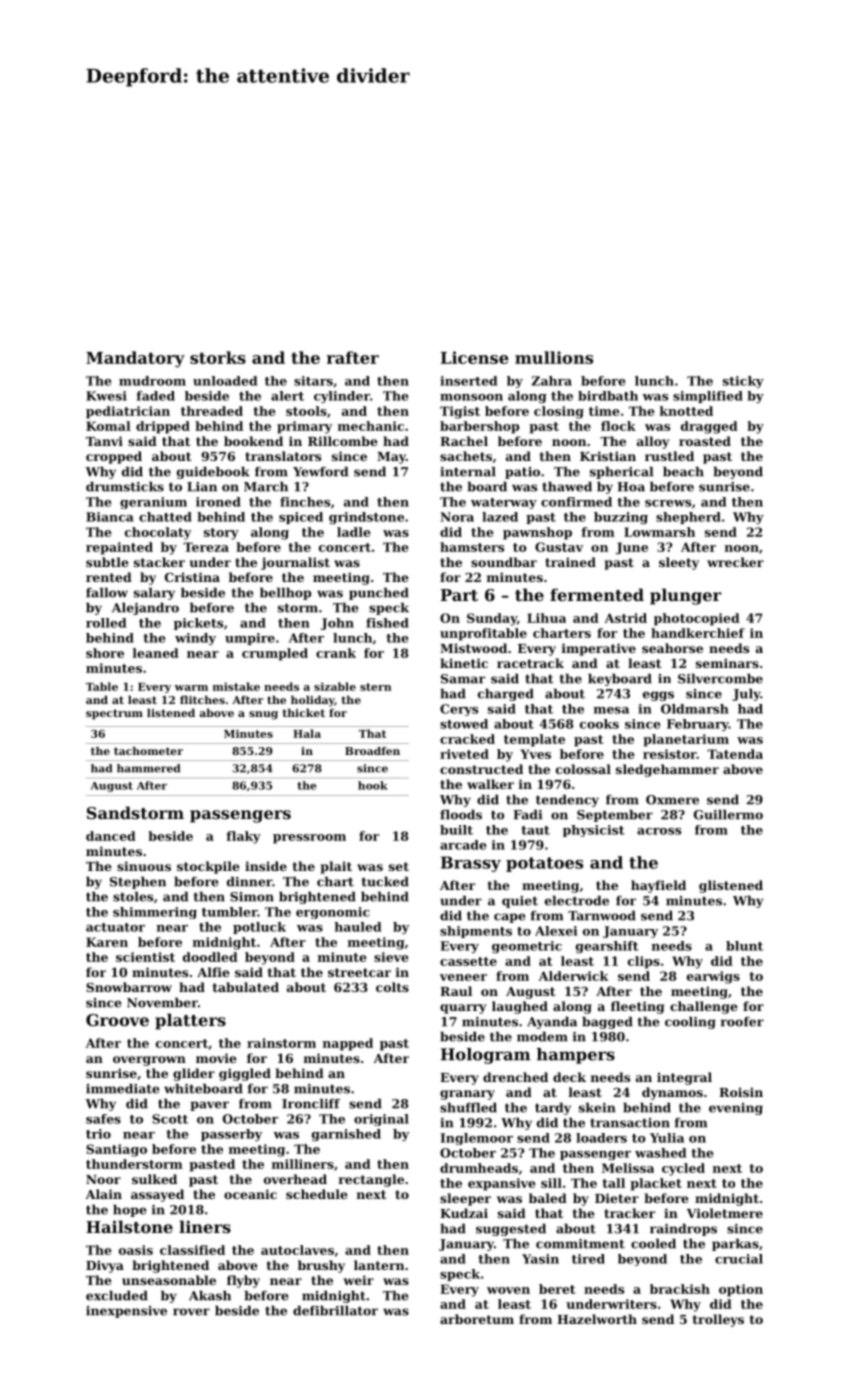  Describe the element at coordinates (379, 593) in the screenshot. I see `punched` at that location.
